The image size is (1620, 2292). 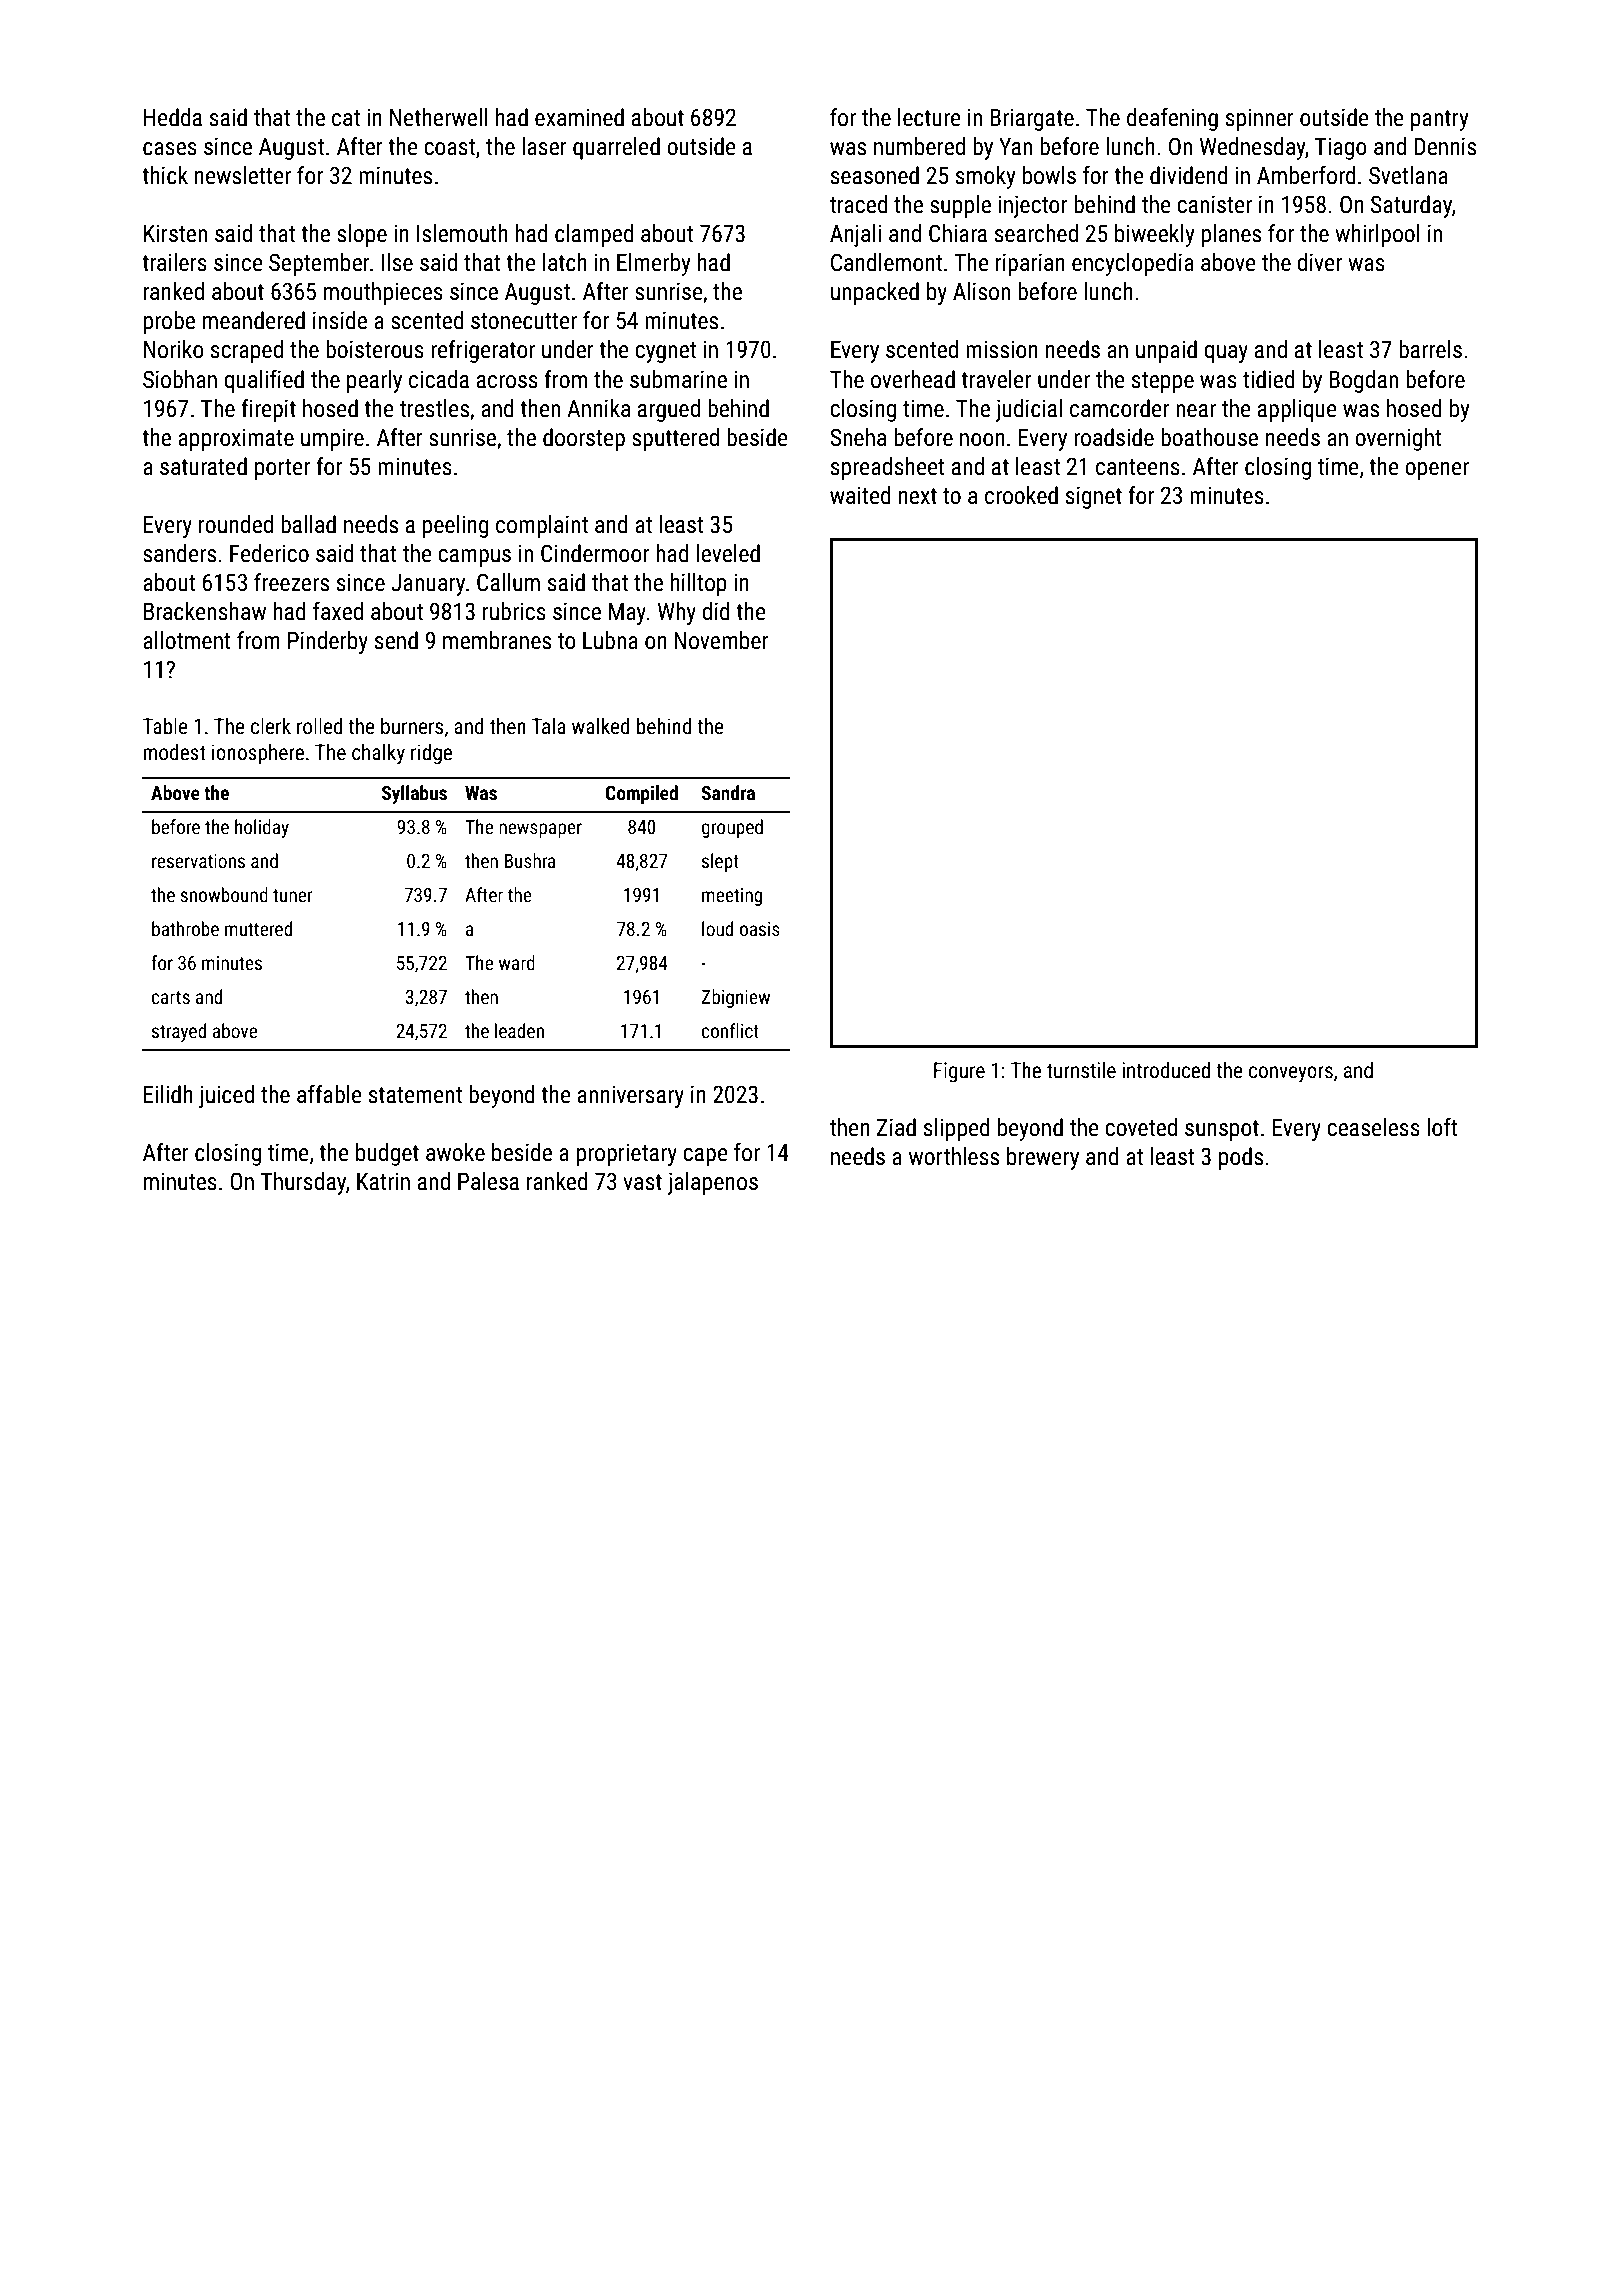 I want to click on canteens, so click(x=1138, y=467).
